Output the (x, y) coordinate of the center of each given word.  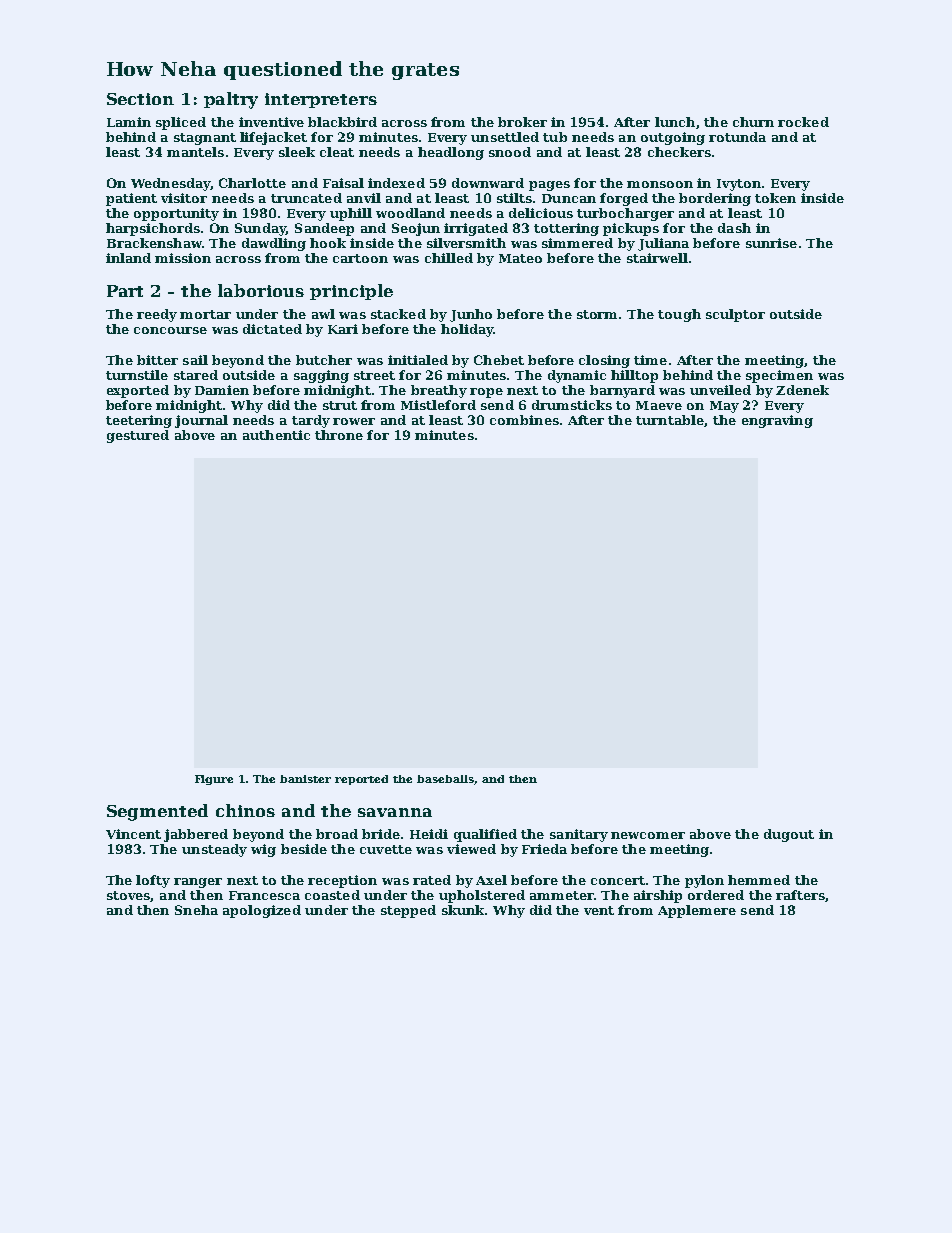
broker (522, 122)
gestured (138, 436)
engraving (777, 421)
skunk (463, 910)
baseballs (446, 780)
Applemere (697, 911)
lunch (675, 122)
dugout (789, 835)
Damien (222, 390)
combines (524, 420)
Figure (214, 780)
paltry (231, 100)
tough (679, 315)
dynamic (577, 376)
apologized (262, 911)
